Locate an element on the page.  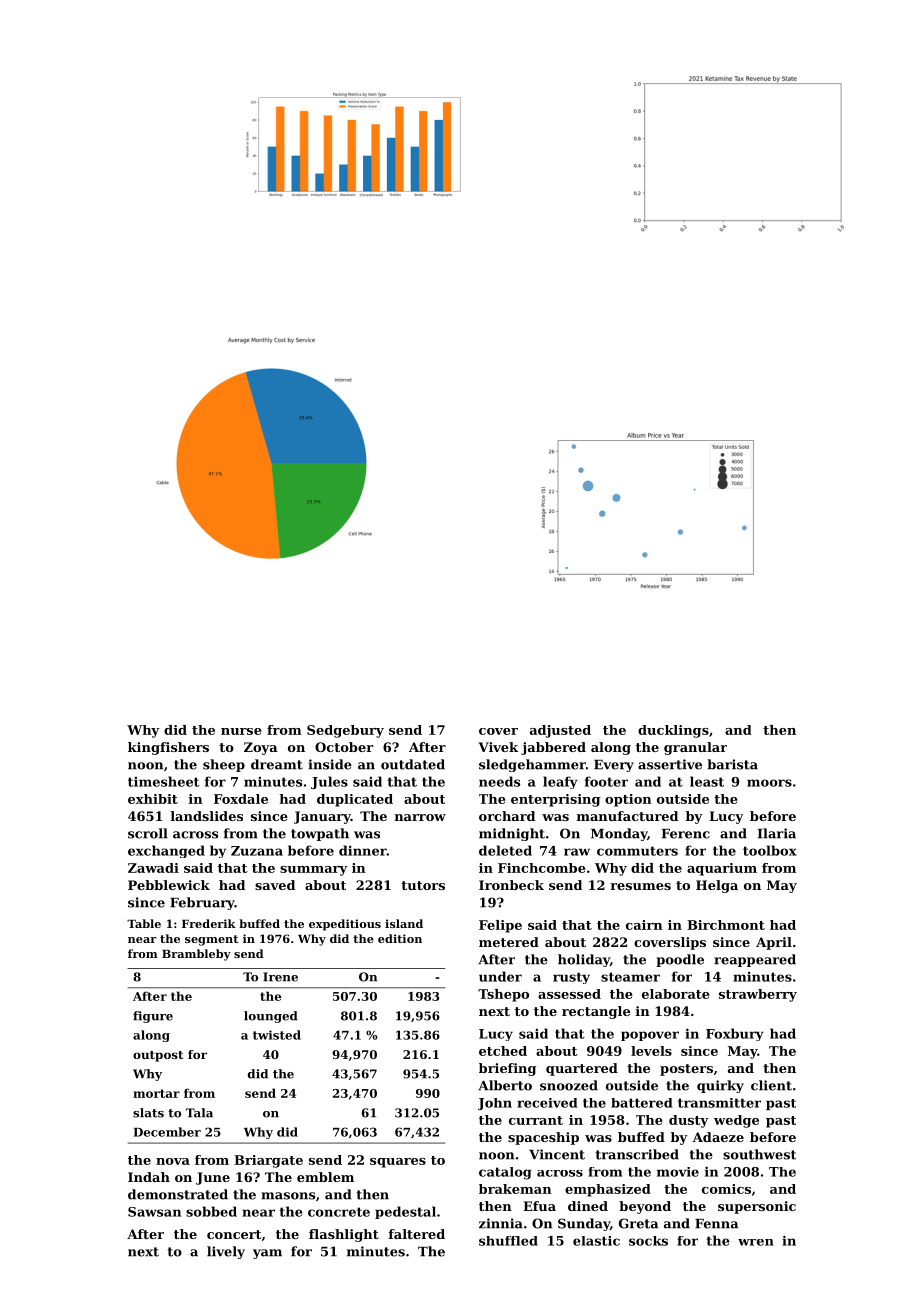
tutors is located at coordinates (423, 885).
